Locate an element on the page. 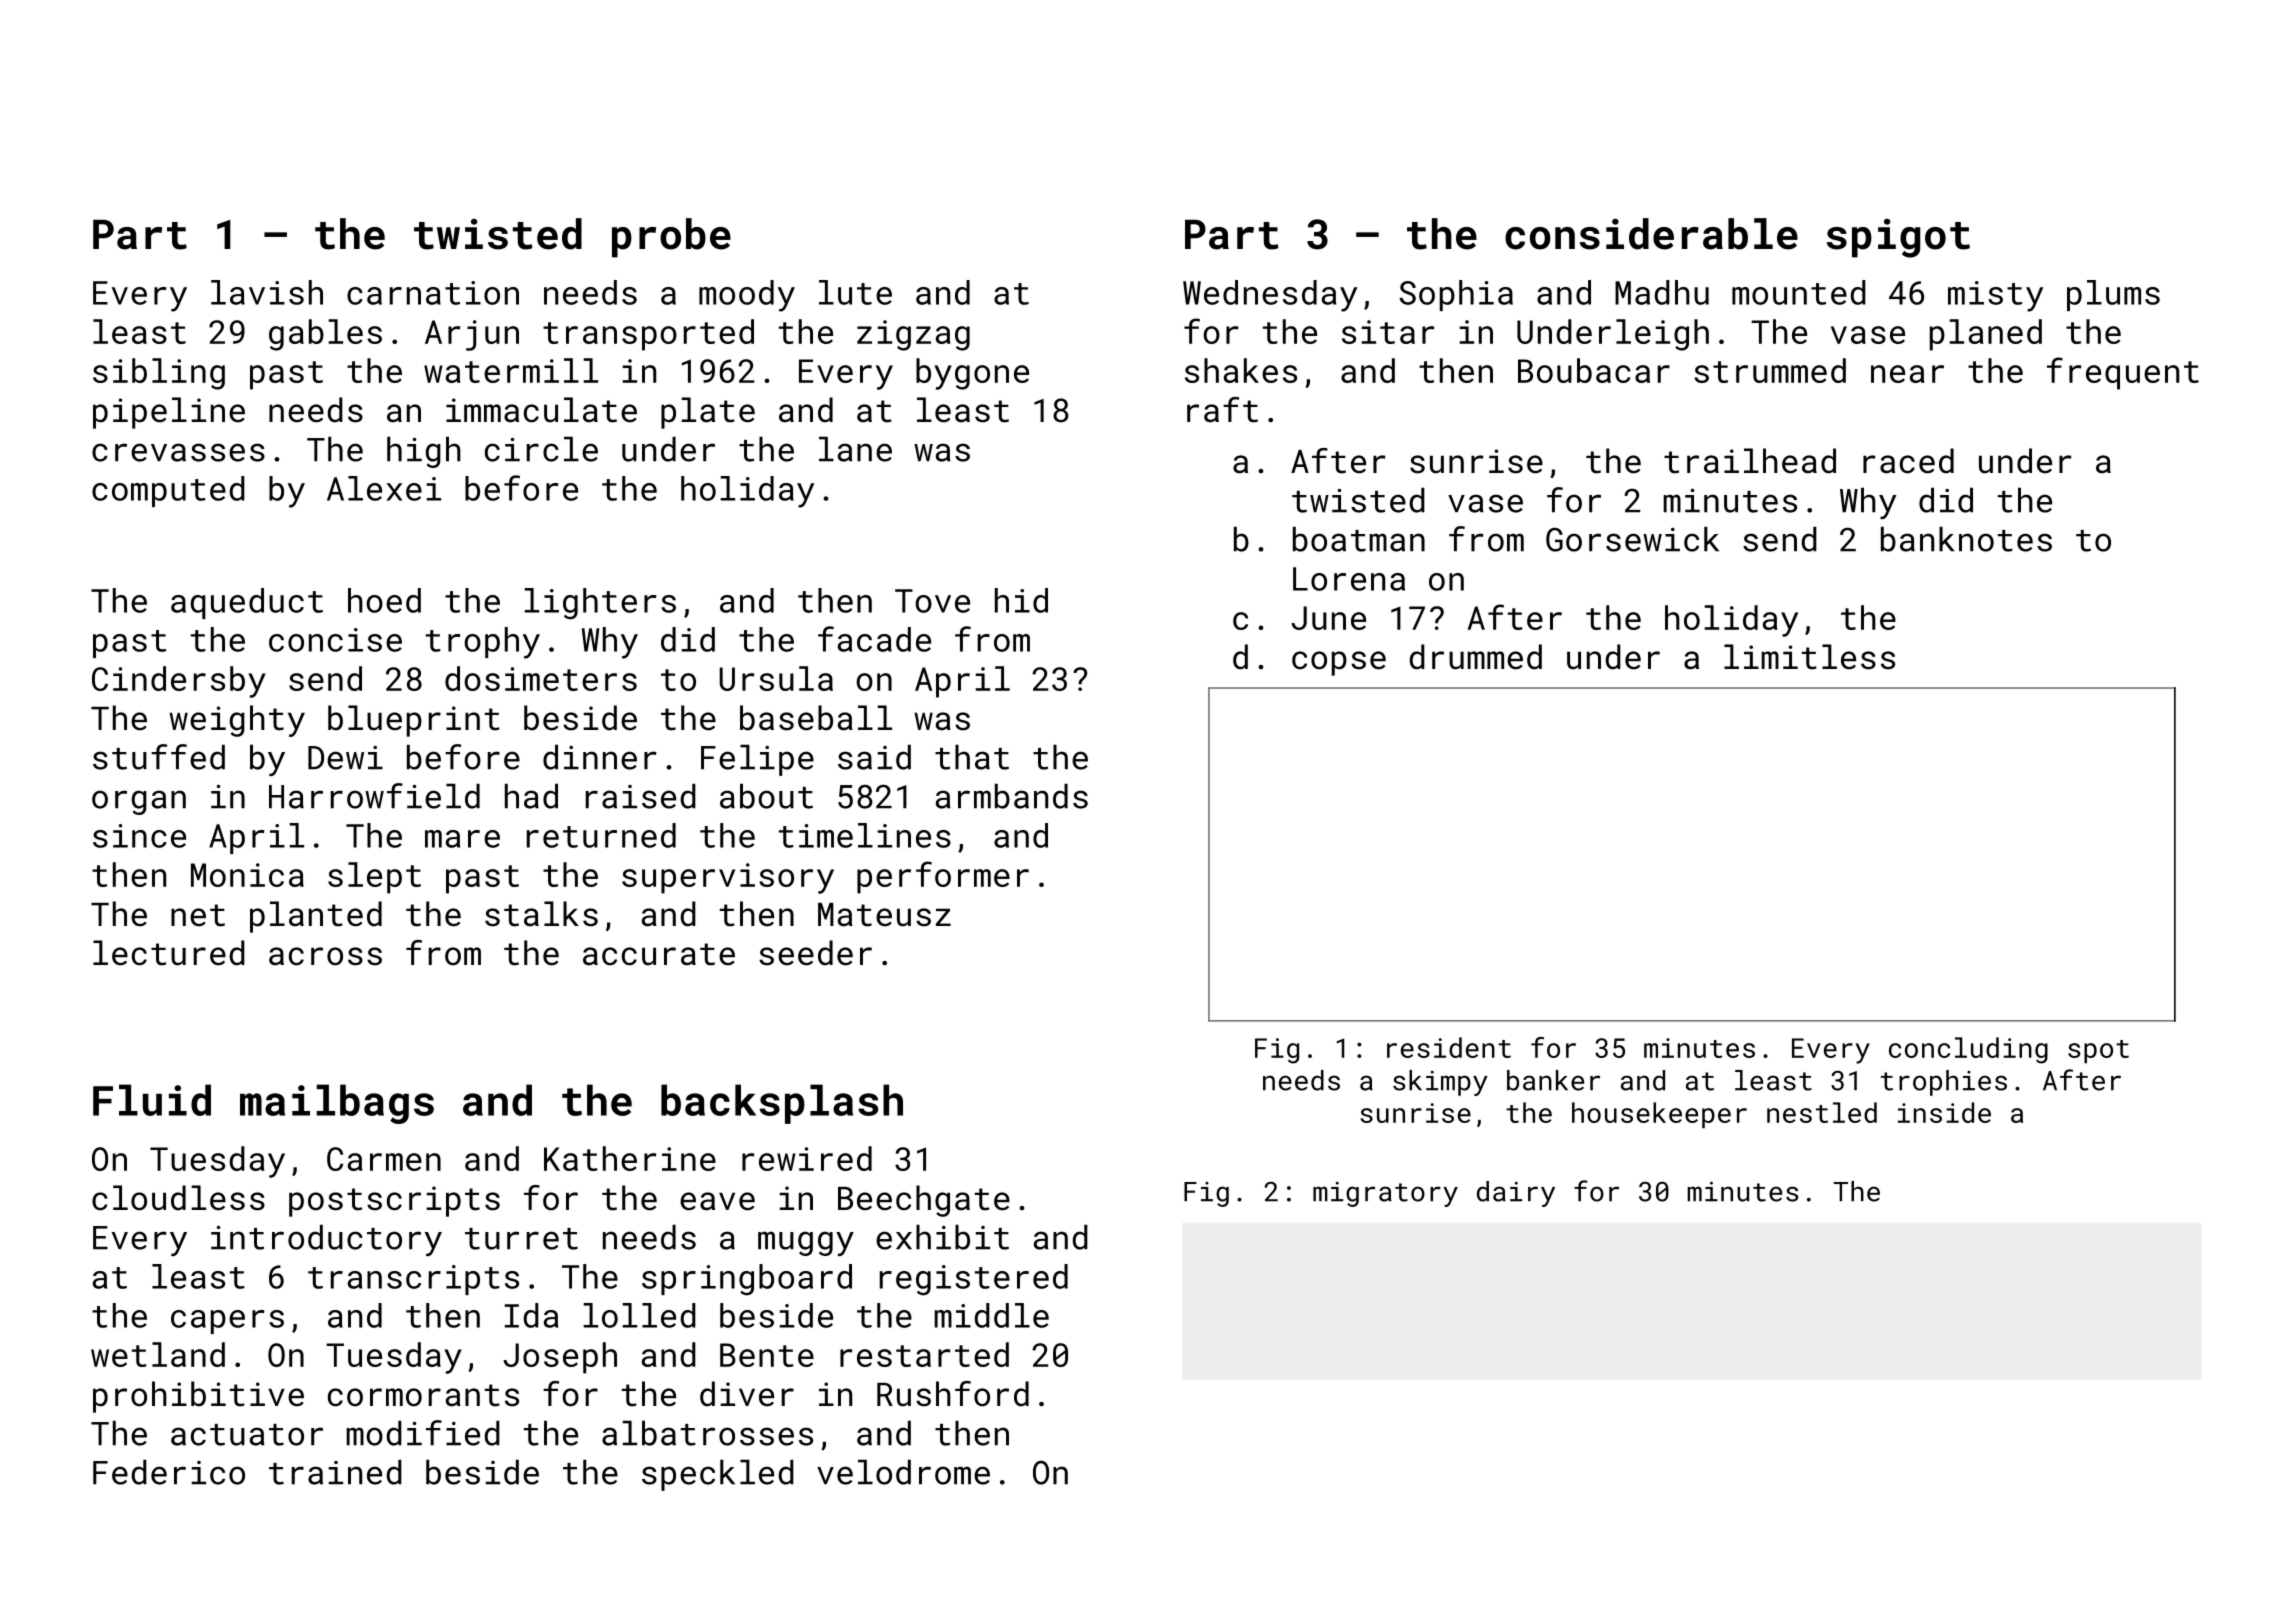 This page has width=2292, height=1620. cloudless is located at coordinates (178, 1198).
